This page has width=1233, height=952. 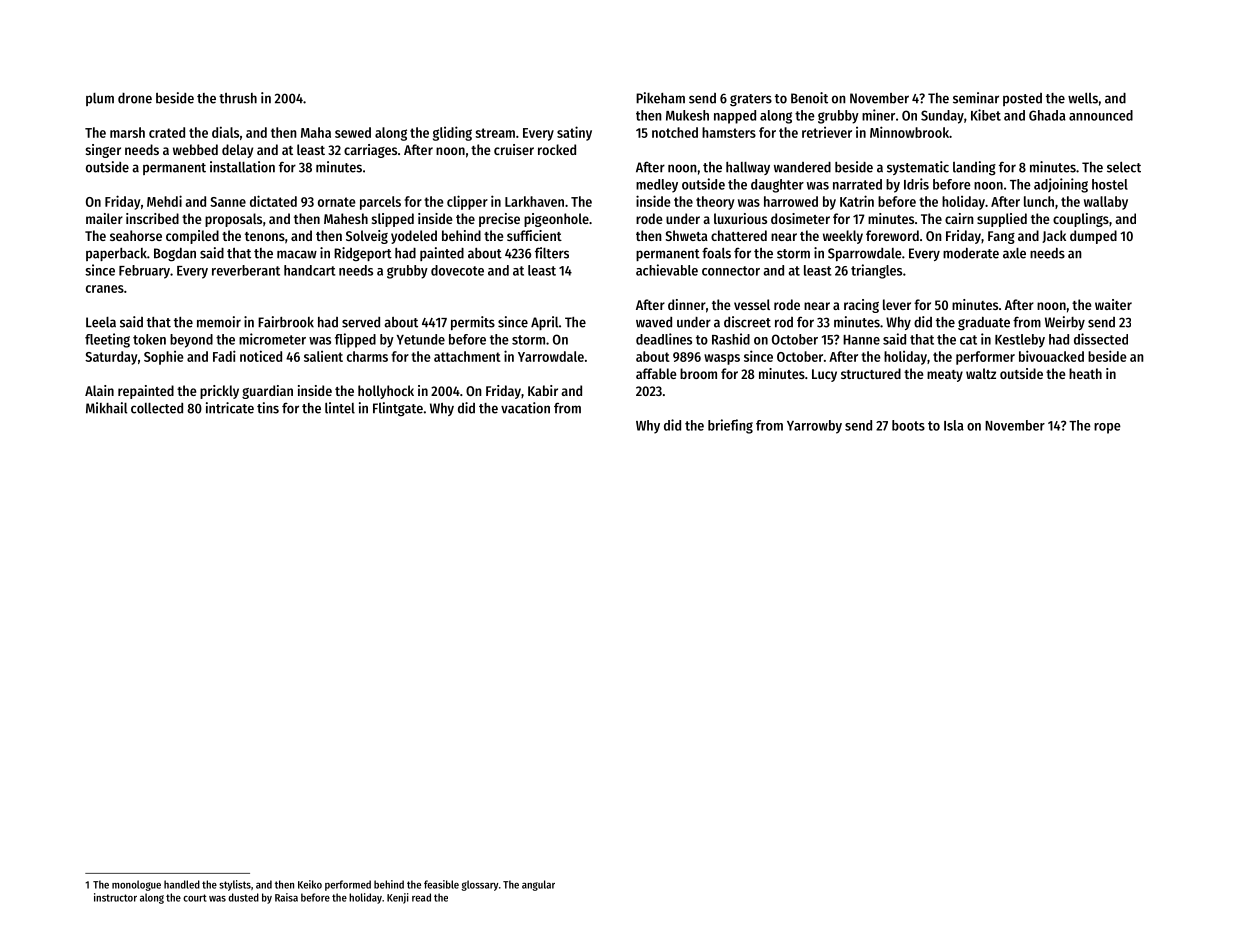 I want to click on sewed, so click(x=353, y=132).
